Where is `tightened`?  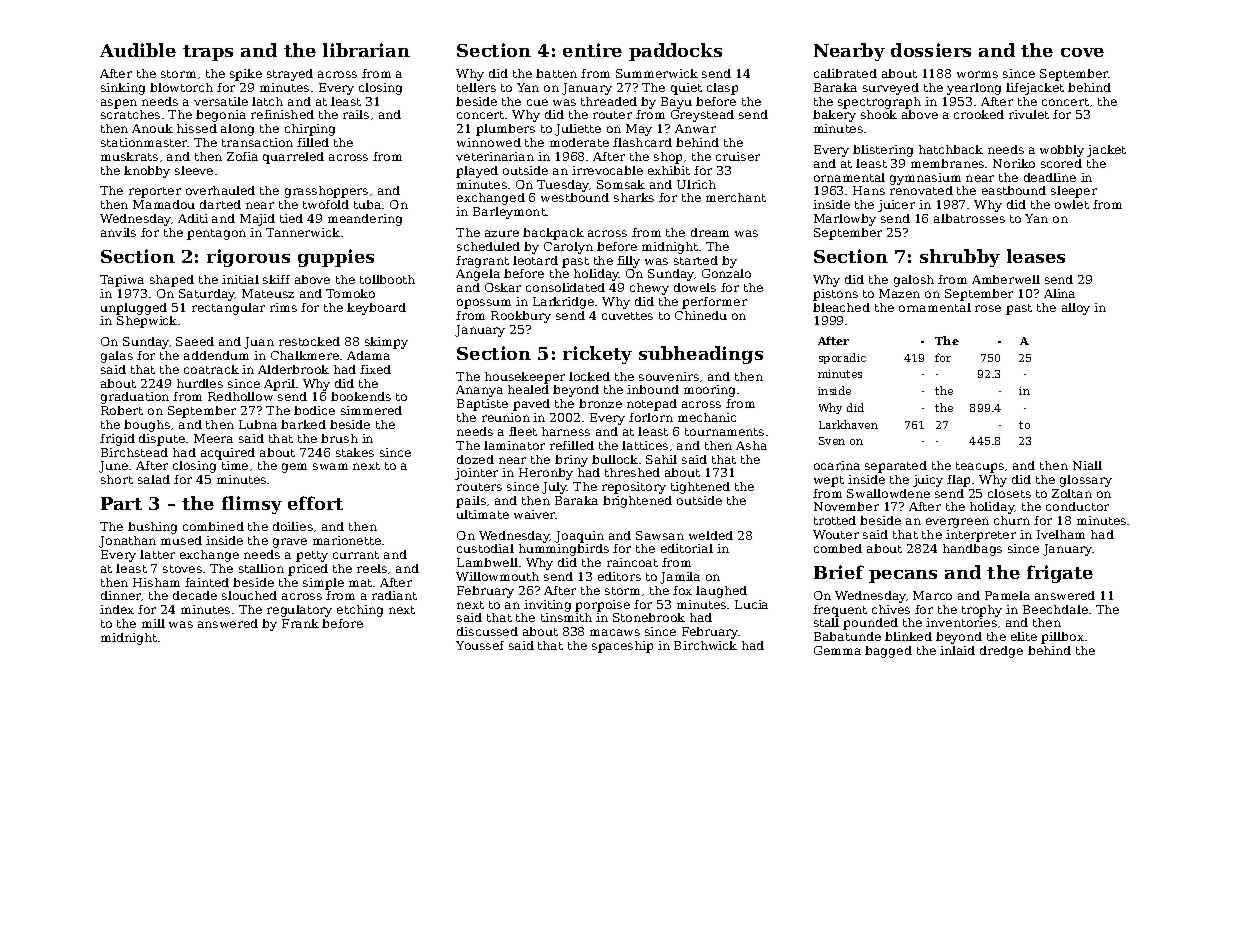
tightened is located at coordinates (700, 488).
